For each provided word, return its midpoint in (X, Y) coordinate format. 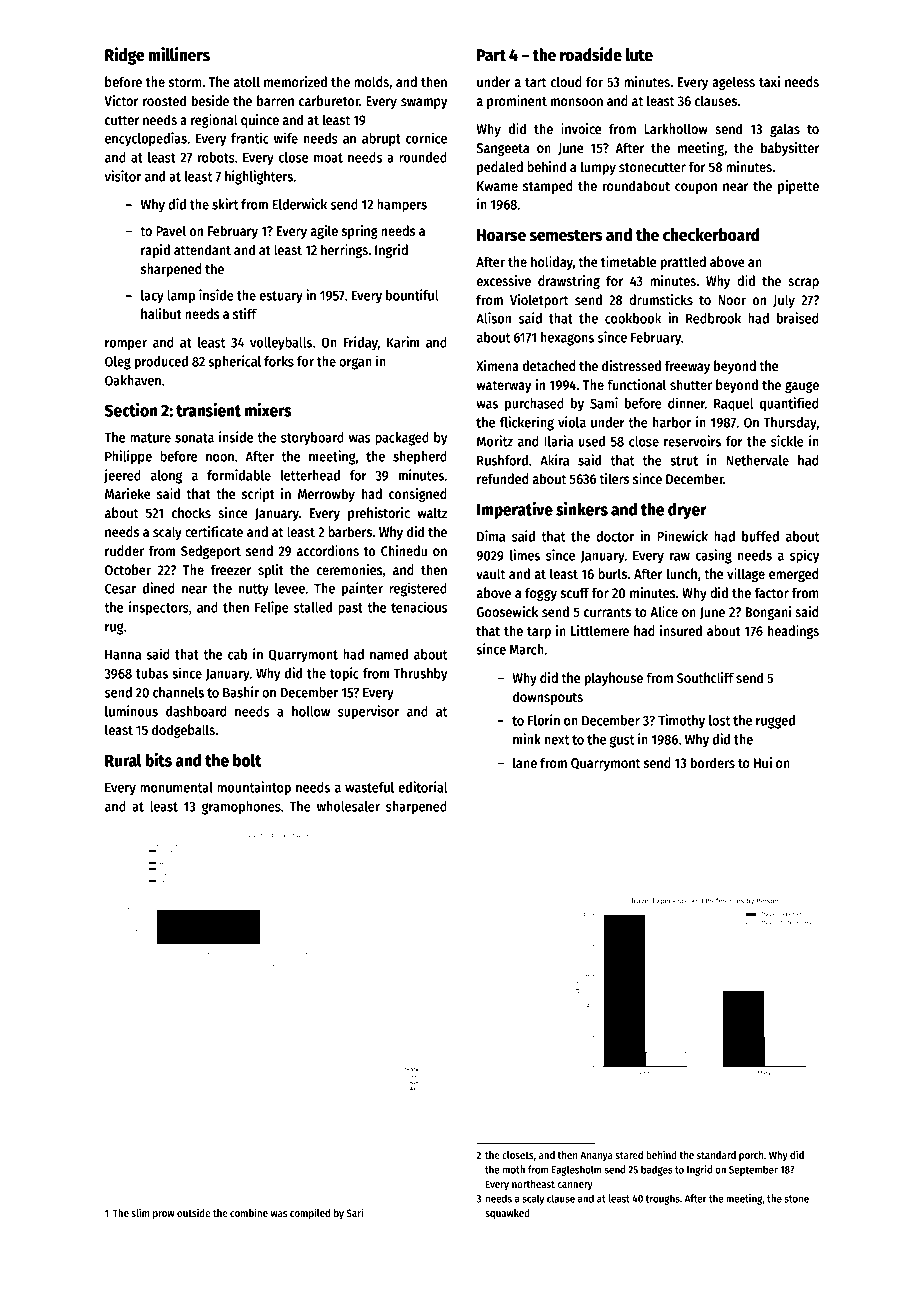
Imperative (515, 510)
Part (491, 55)
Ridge (125, 56)
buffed (760, 536)
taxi (769, 81)
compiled (310, 1214)
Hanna (123, 655)
